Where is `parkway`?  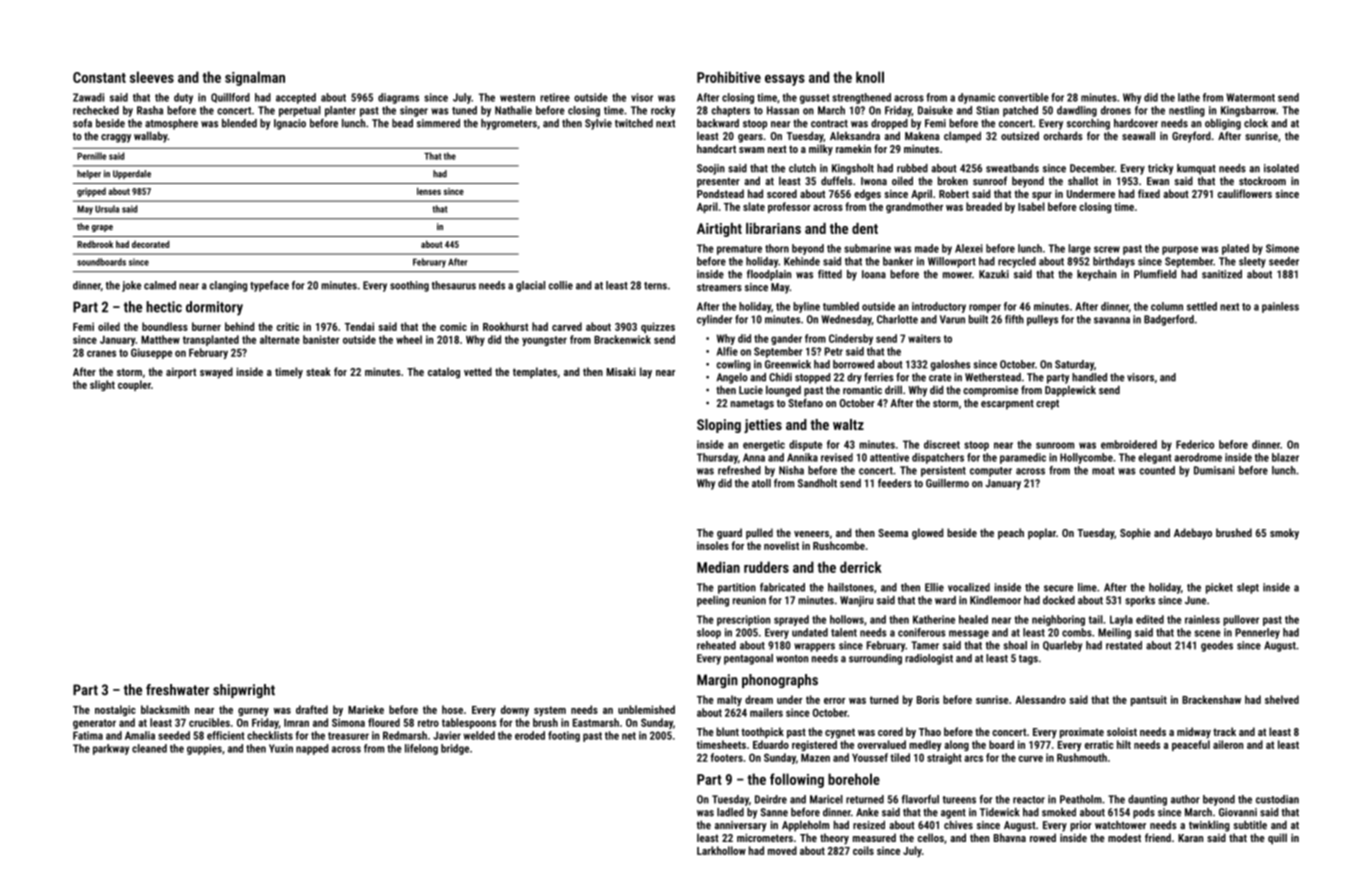 parkway is located at coordinates (111, 749).
